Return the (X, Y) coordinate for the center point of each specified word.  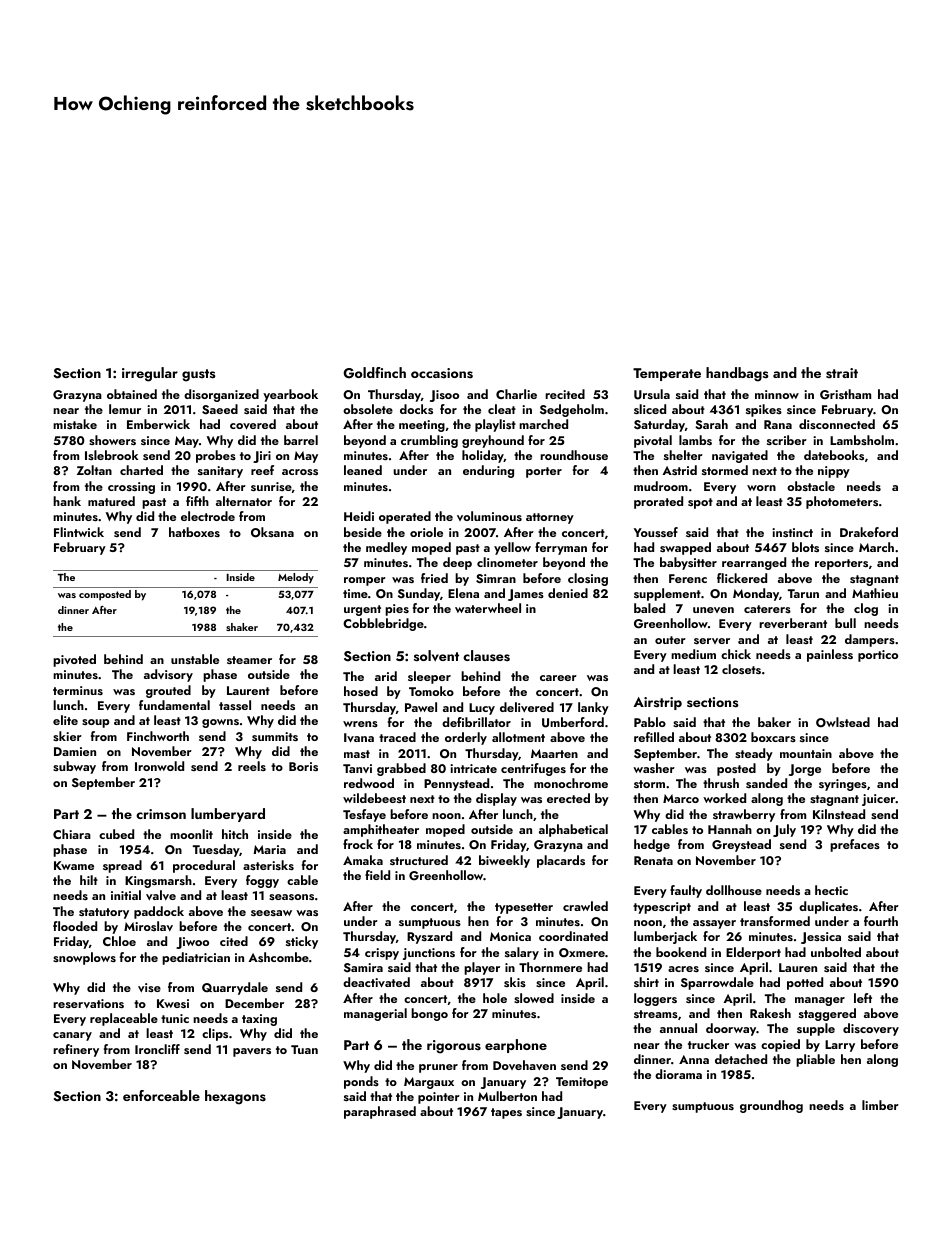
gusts (198, 375)
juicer (879, 800)
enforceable (161, 1095)
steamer (249, 660)
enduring (488, 471)
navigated (740, 456)
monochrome (571, 783)
